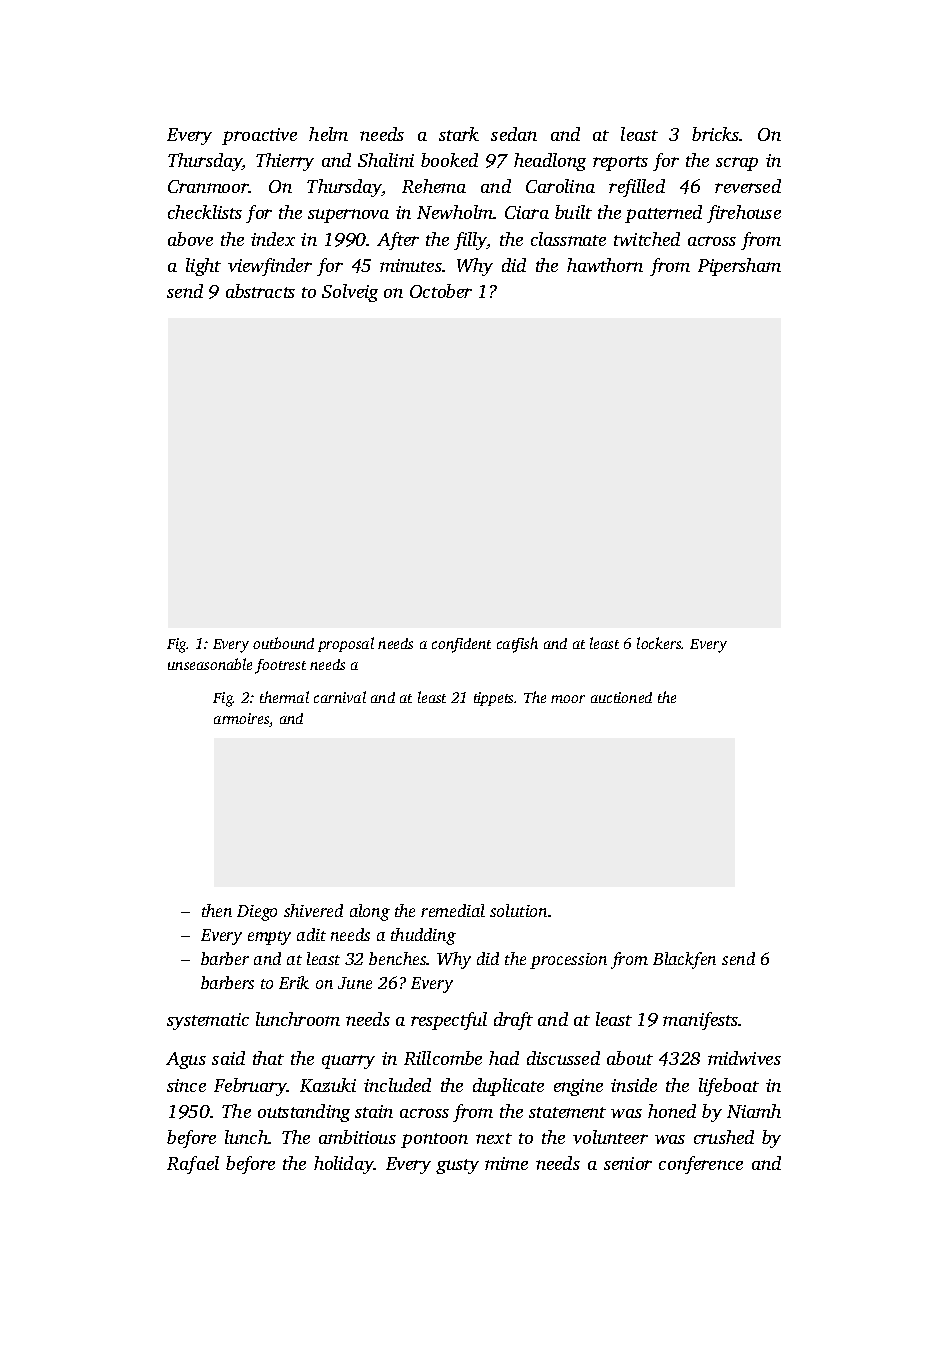  Describe the element at coordinates (441, 291) in the screenshot. I see `October` at that location.
